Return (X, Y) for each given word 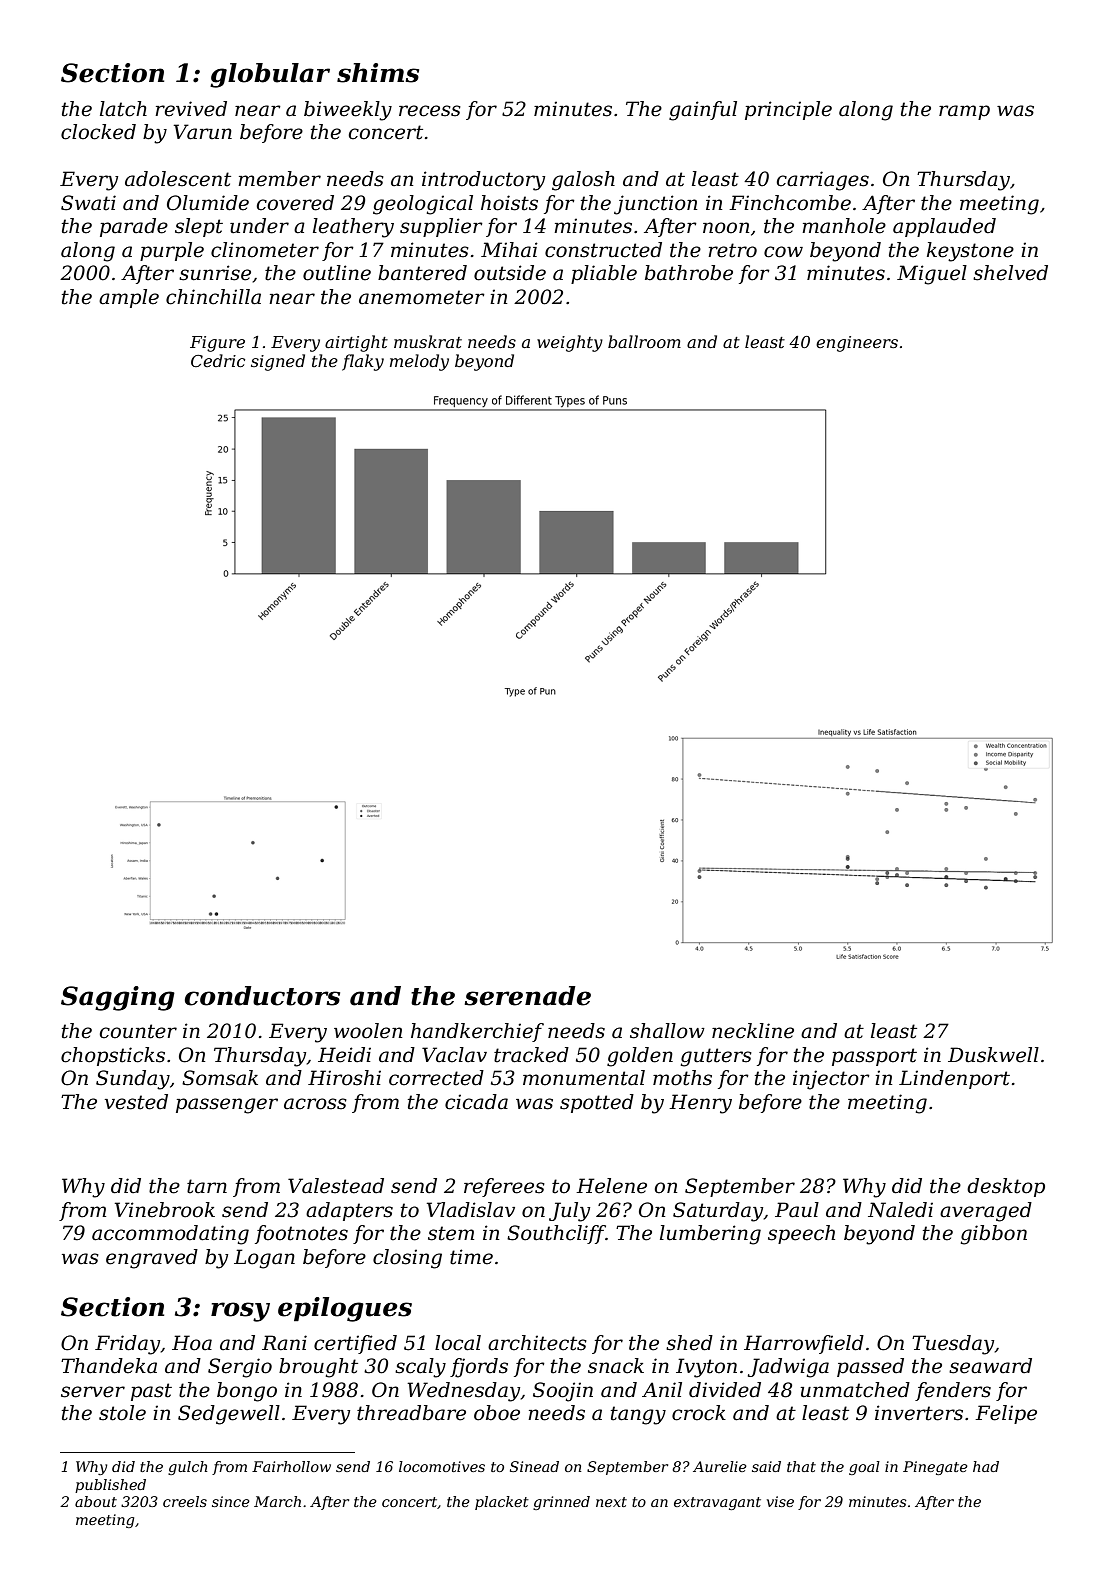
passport (874, 1057)
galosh (583, 181)
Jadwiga (788, 1368)
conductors (262, 996)
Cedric (218, 360)
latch (123, 109)
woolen (368, 1031)
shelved (1010, 273)
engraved (152, 1259)
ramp (964, 112)
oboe (497, 1413)
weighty (570, 343)
